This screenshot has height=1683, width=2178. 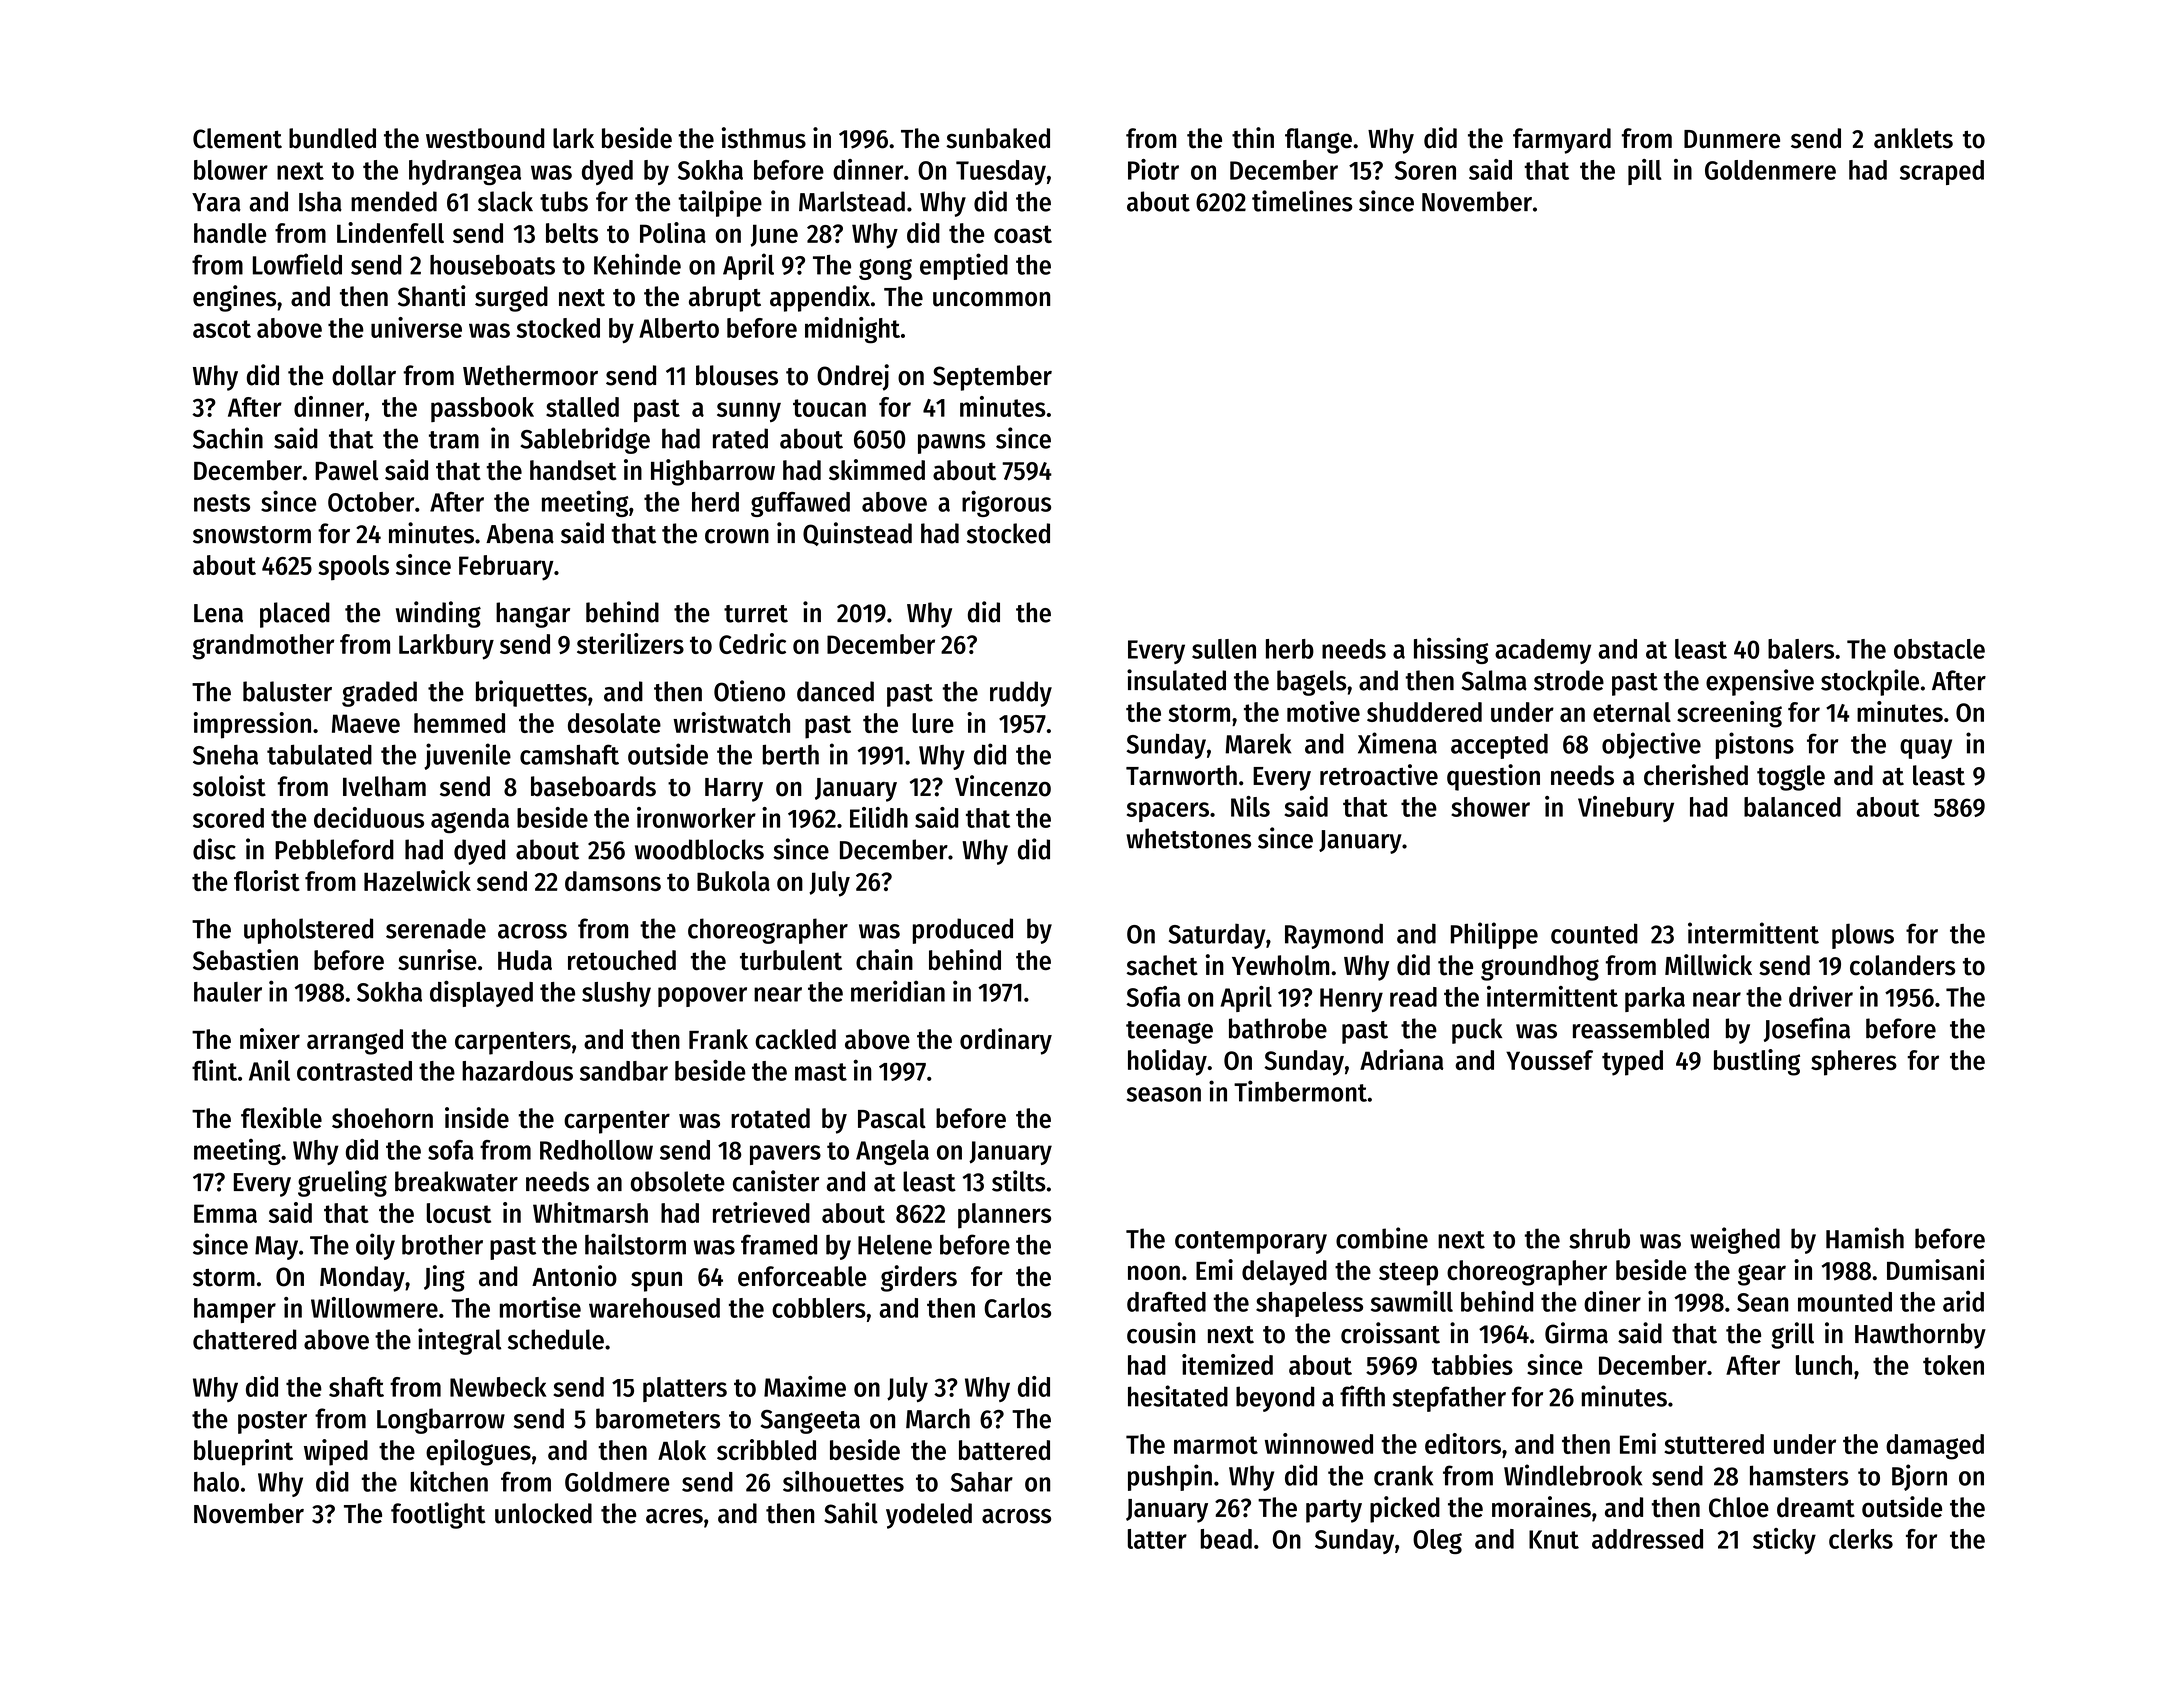 What do you see at coordinates (492, 265) in the screenshot?
I see `houseboats` at bounding box center [492, 265].
